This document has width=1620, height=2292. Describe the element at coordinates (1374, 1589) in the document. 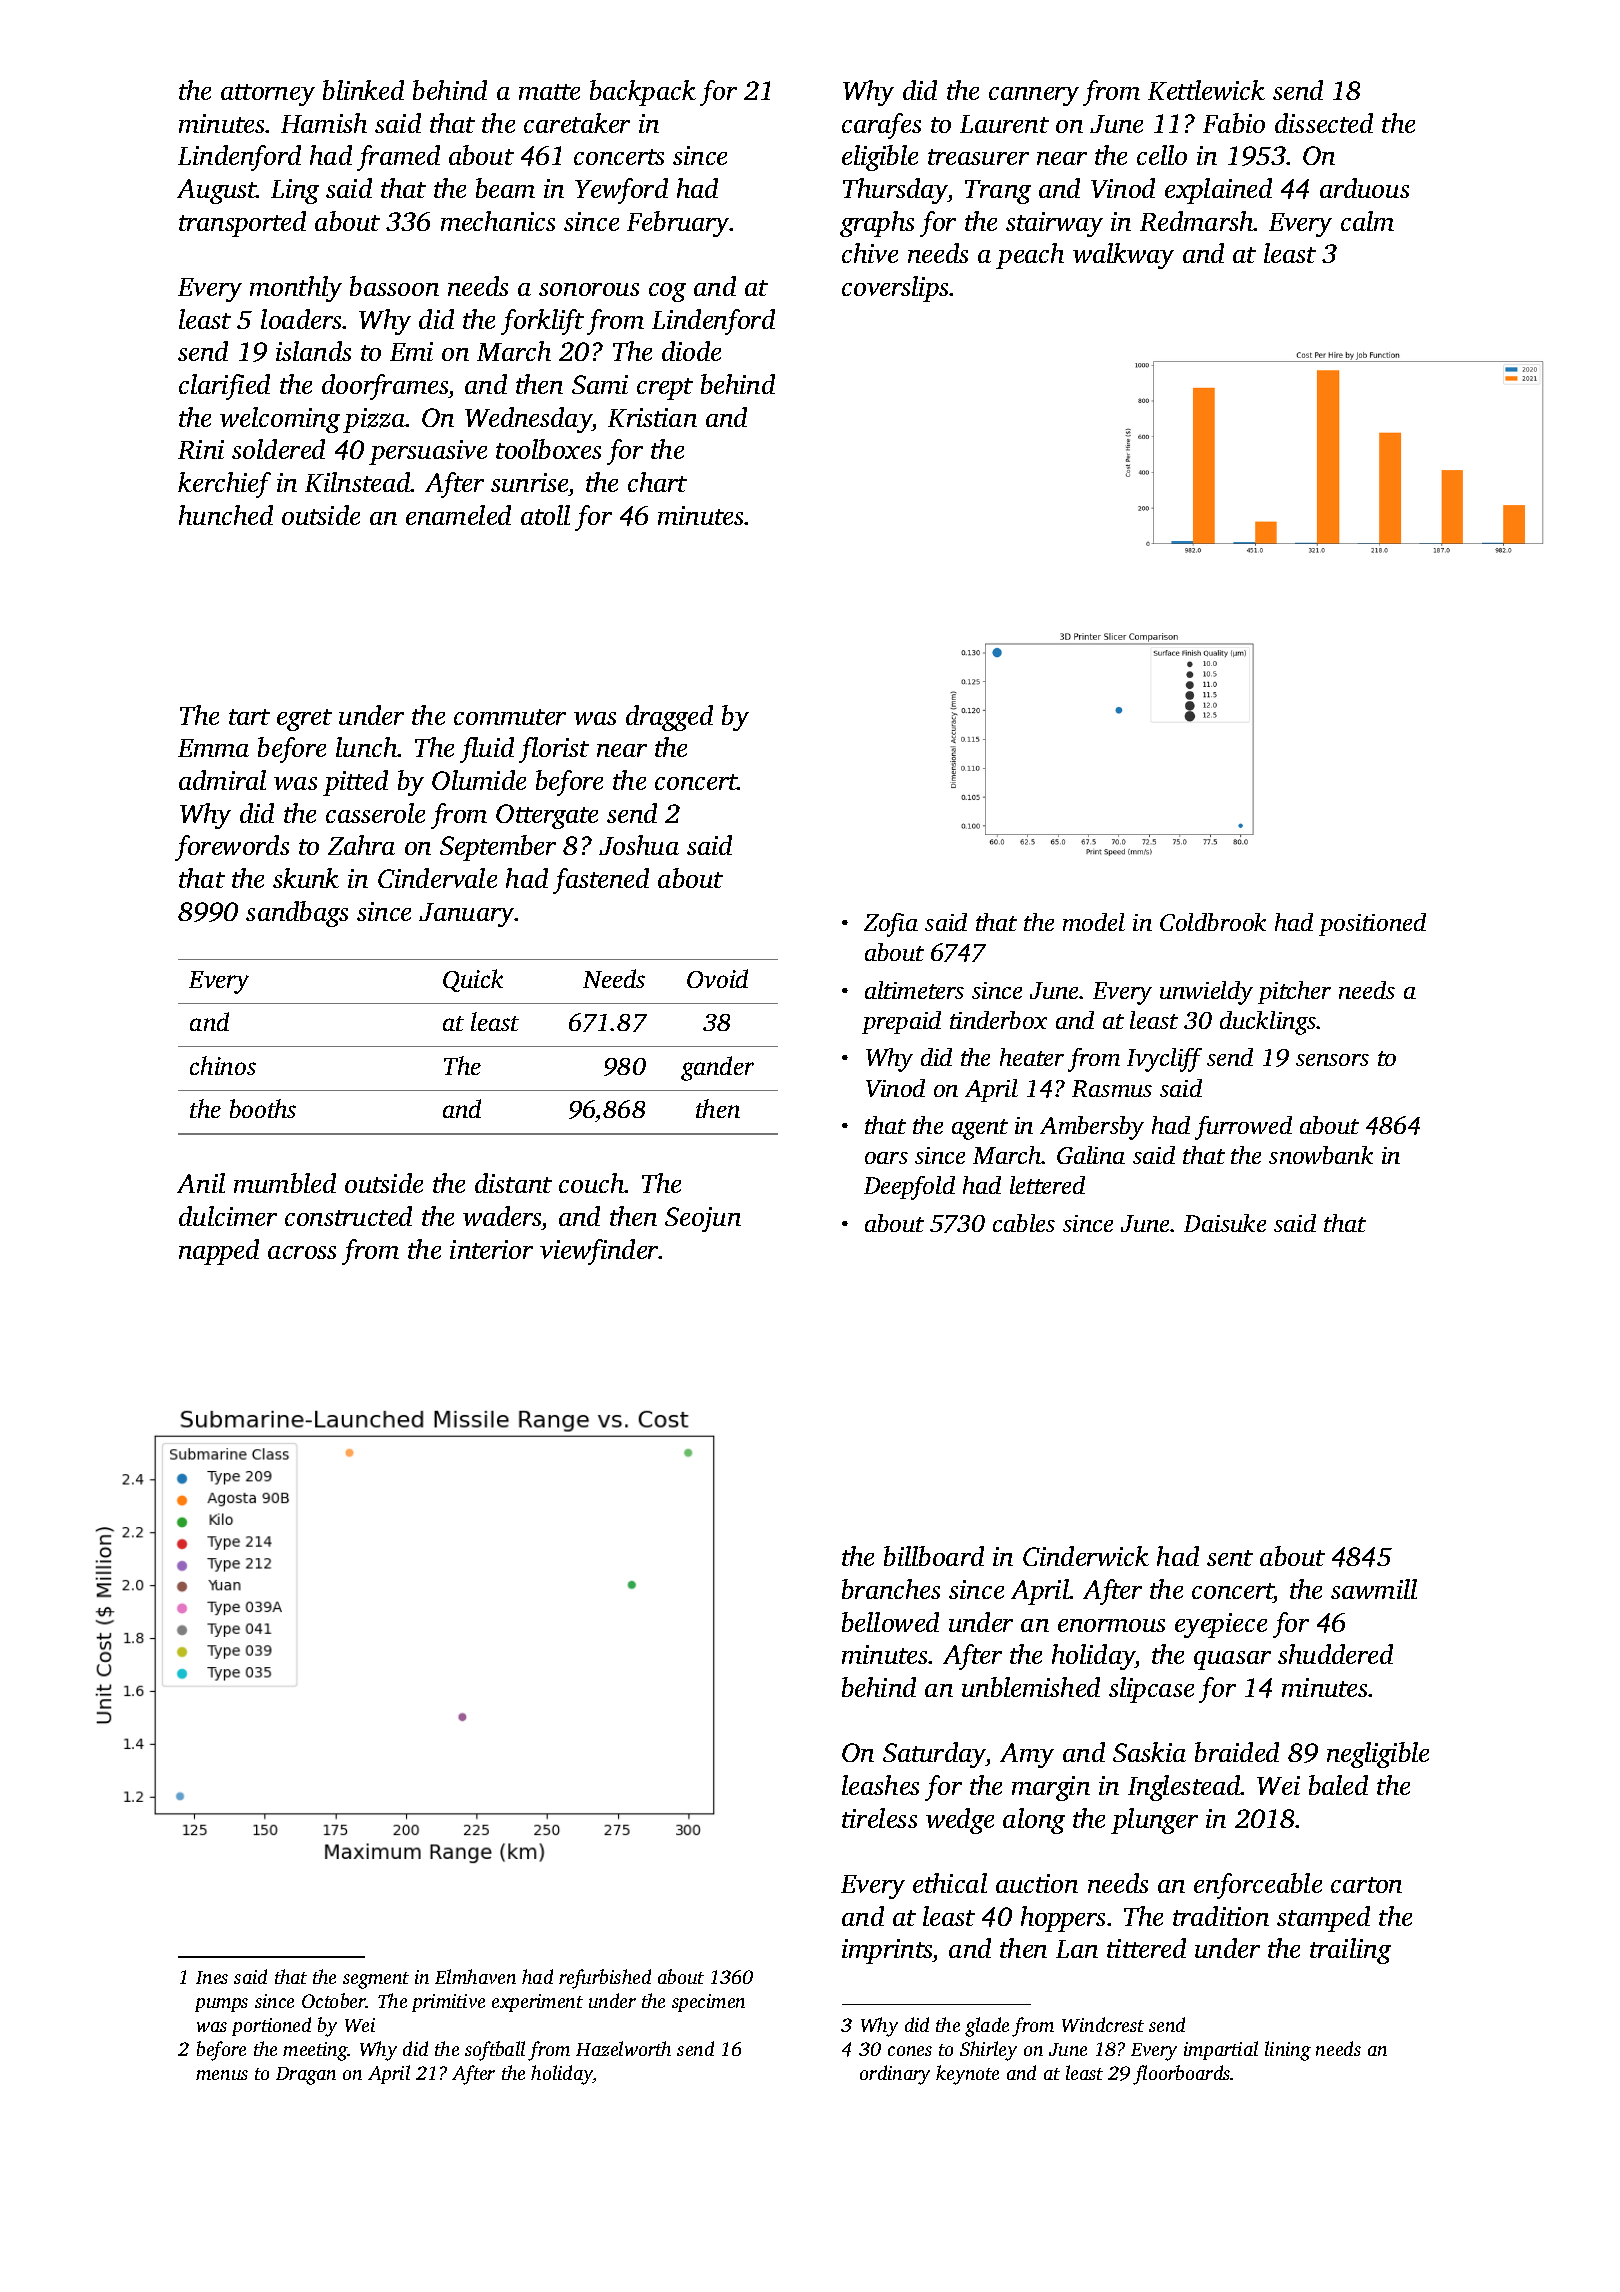

I see `sawmill` at that location.
